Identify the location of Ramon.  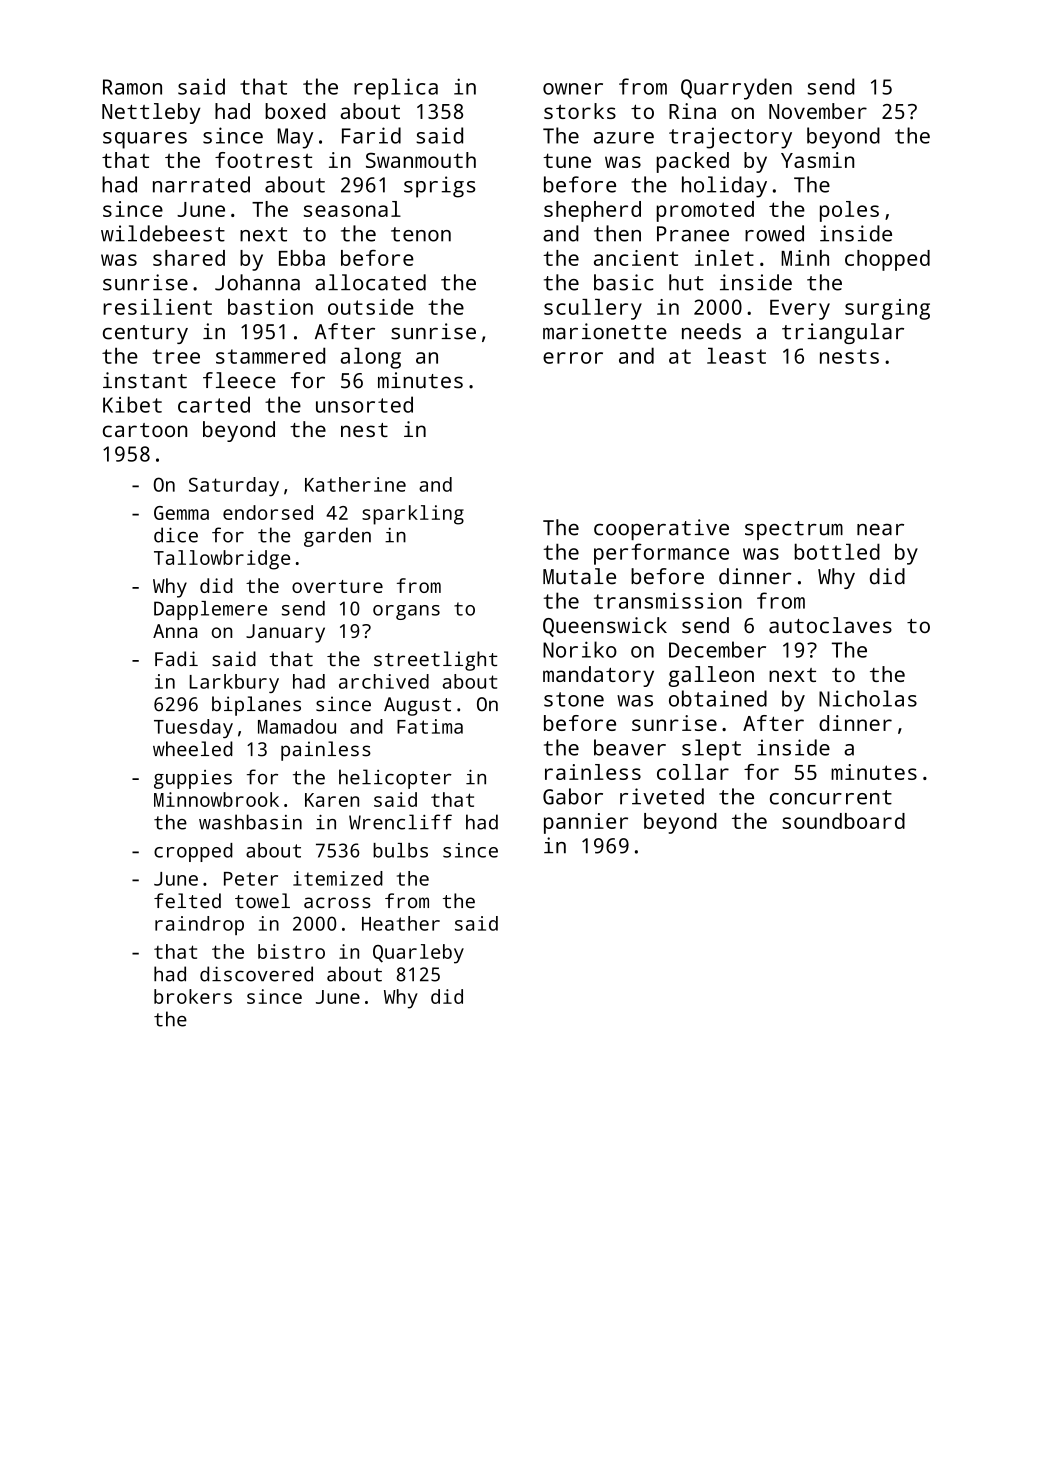
(132, 87).
